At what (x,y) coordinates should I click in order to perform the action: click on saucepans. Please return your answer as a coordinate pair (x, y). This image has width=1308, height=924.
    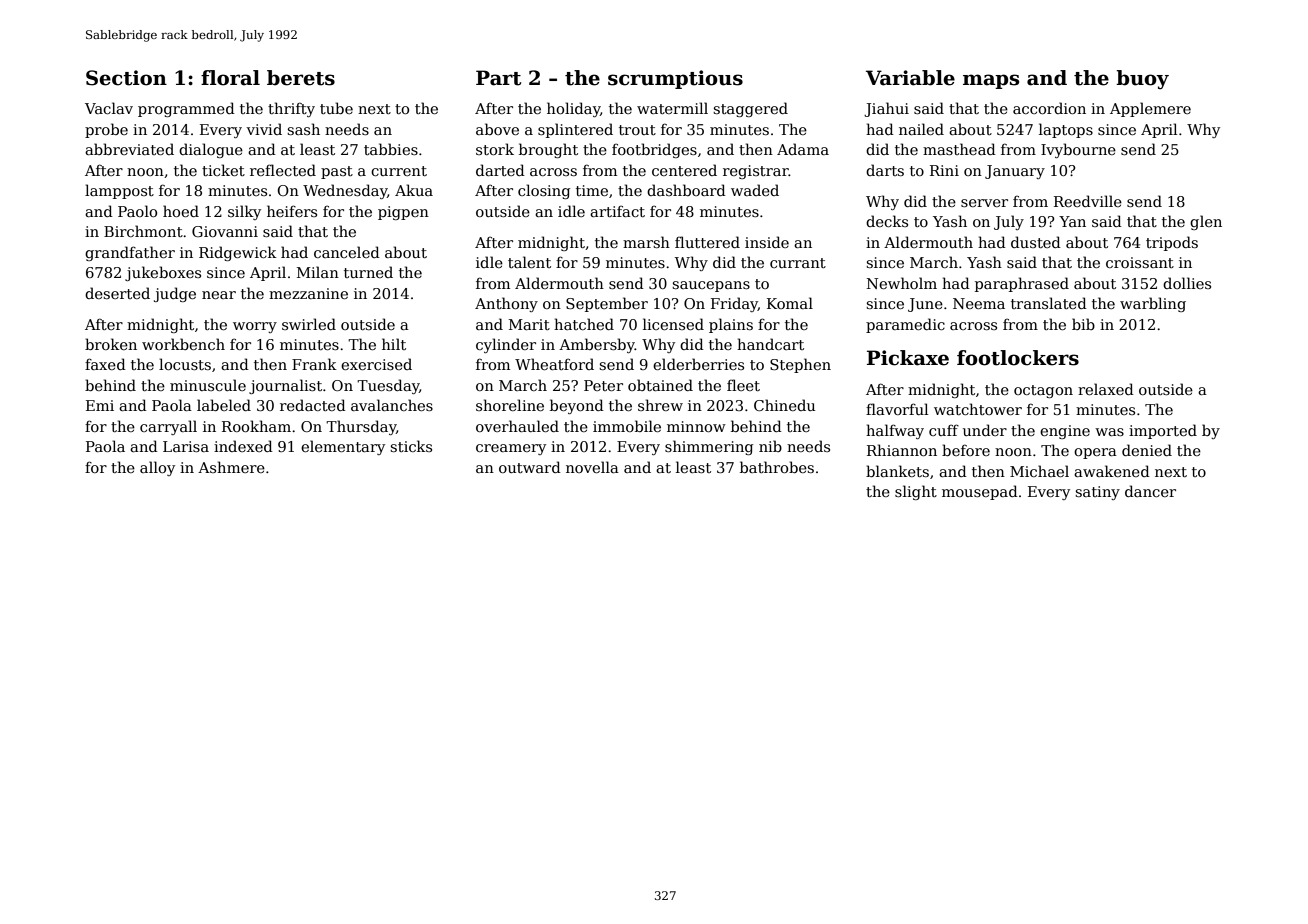
    Looking at the image, I should click on (711, 286).
